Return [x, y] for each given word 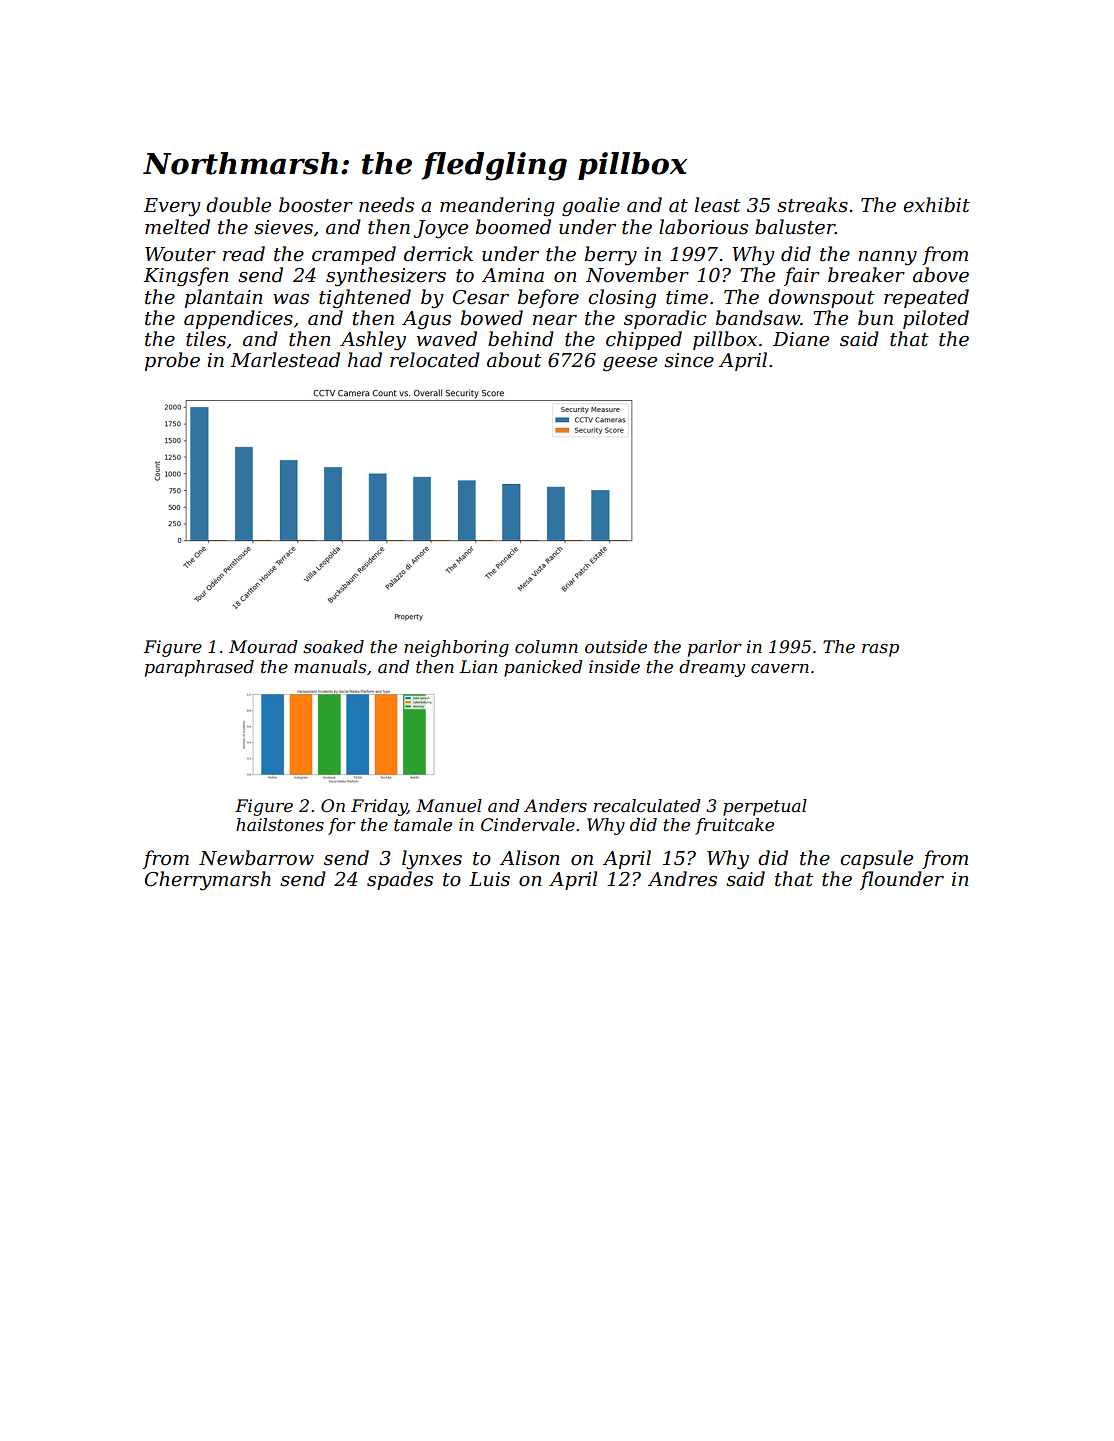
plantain [224, 298]
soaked [333, 647]
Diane [801, 339]
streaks [812, 205]
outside [616, 646]
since [689, 360]
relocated [435, 360]
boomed [513, 227]
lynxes [432, 860]
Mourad [263, 646]
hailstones [280, 825]
